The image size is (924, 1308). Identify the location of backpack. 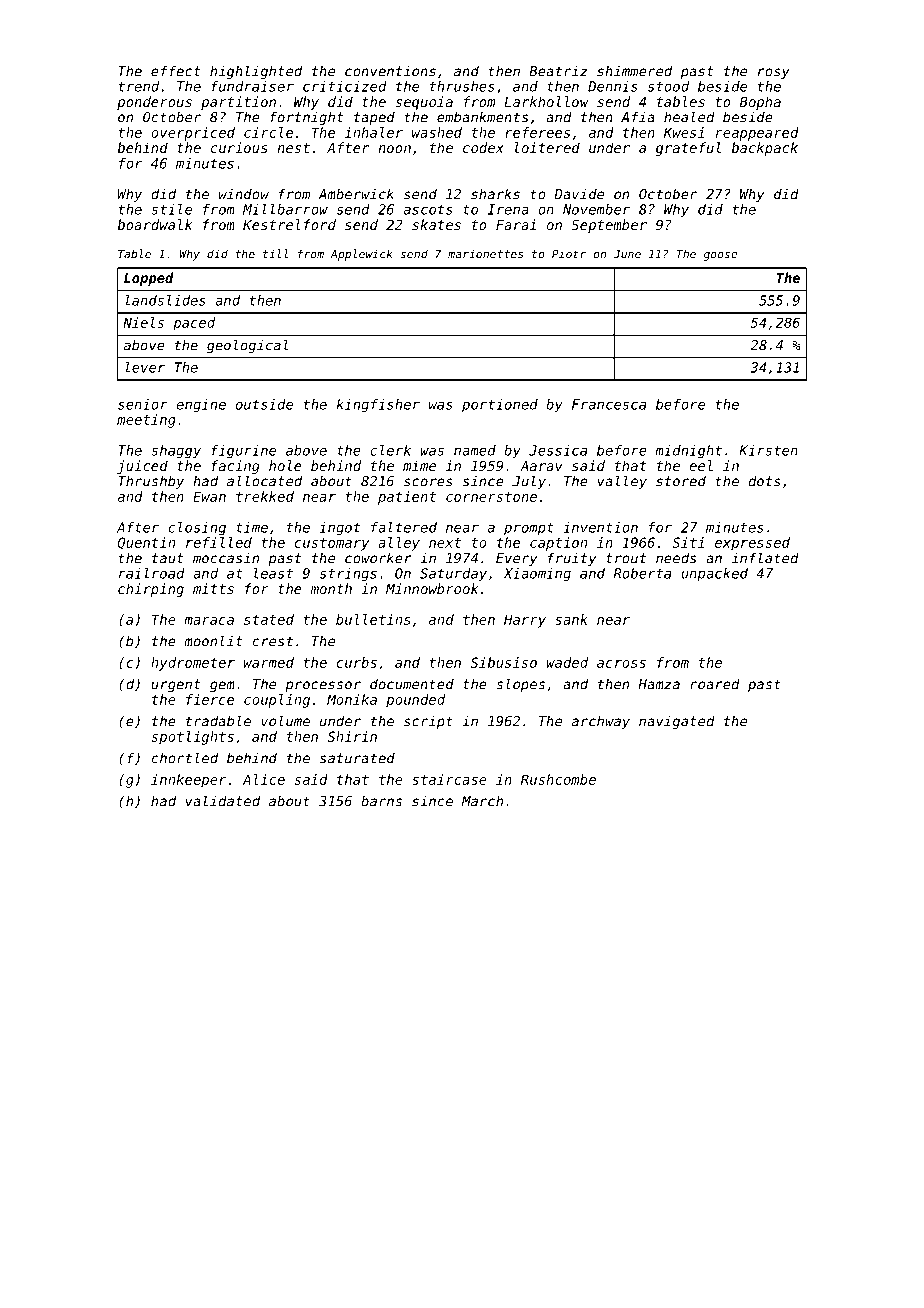
(765, 149).
